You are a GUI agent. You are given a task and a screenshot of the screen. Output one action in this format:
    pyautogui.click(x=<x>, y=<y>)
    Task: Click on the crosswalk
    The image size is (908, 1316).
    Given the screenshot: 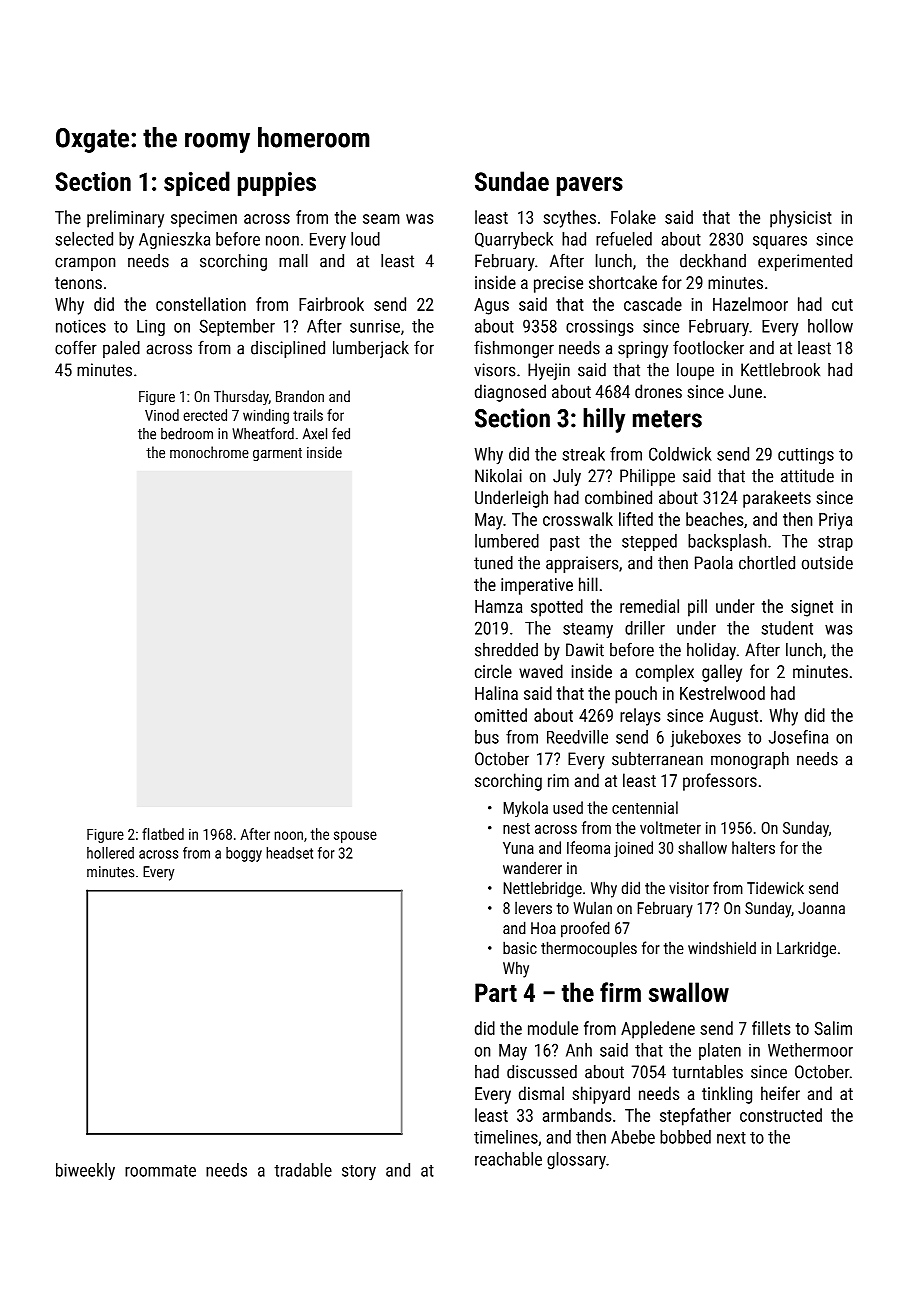 What is the action you would take?
    pyautogui.click(x=578, y=519)
